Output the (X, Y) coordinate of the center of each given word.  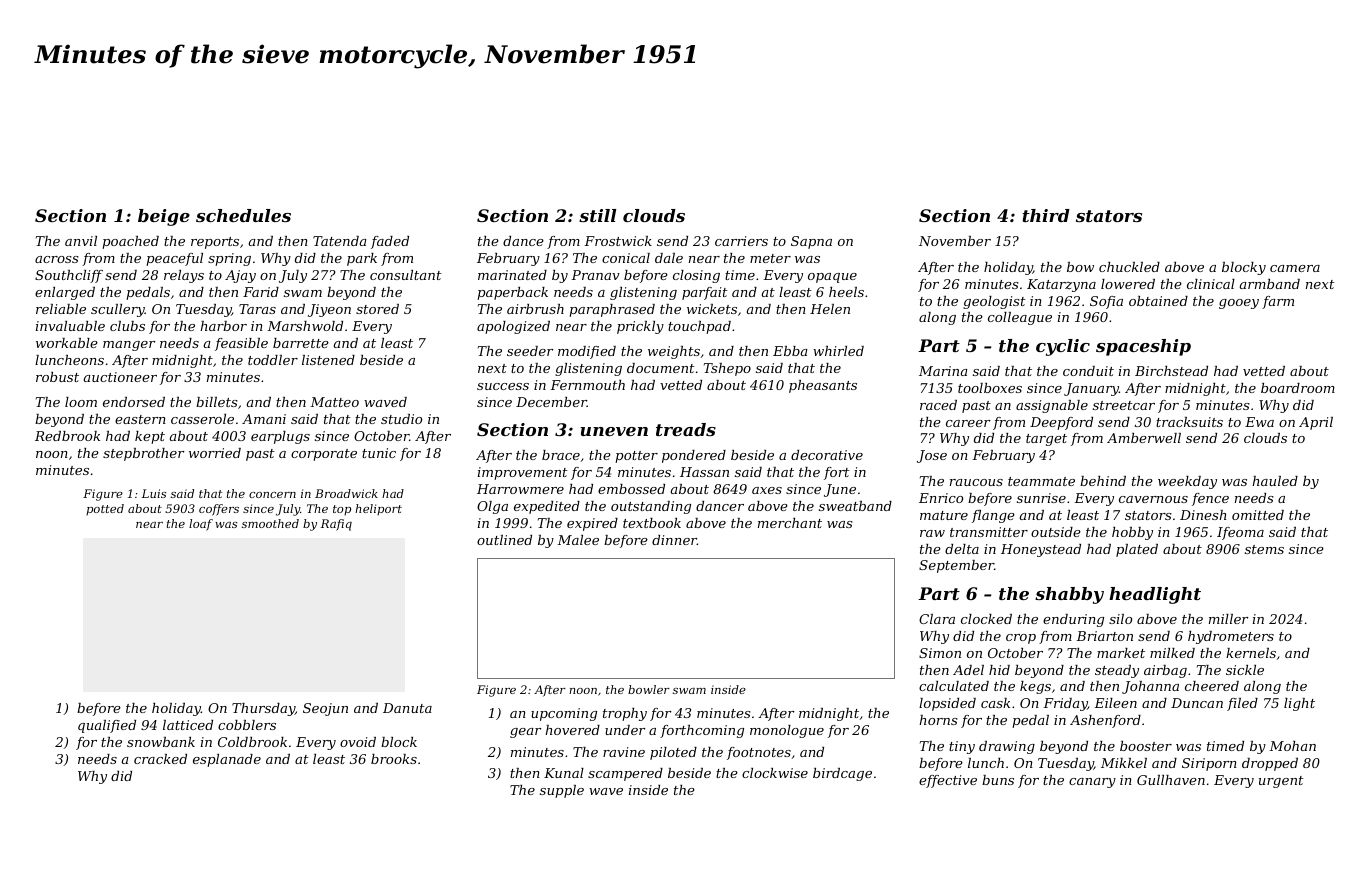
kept (150, 437)
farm (1278, 302)
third (1046, 215)
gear (525, 733)
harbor (223, 326)
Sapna (811, 242)
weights (674, 352)
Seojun (325, 709)
